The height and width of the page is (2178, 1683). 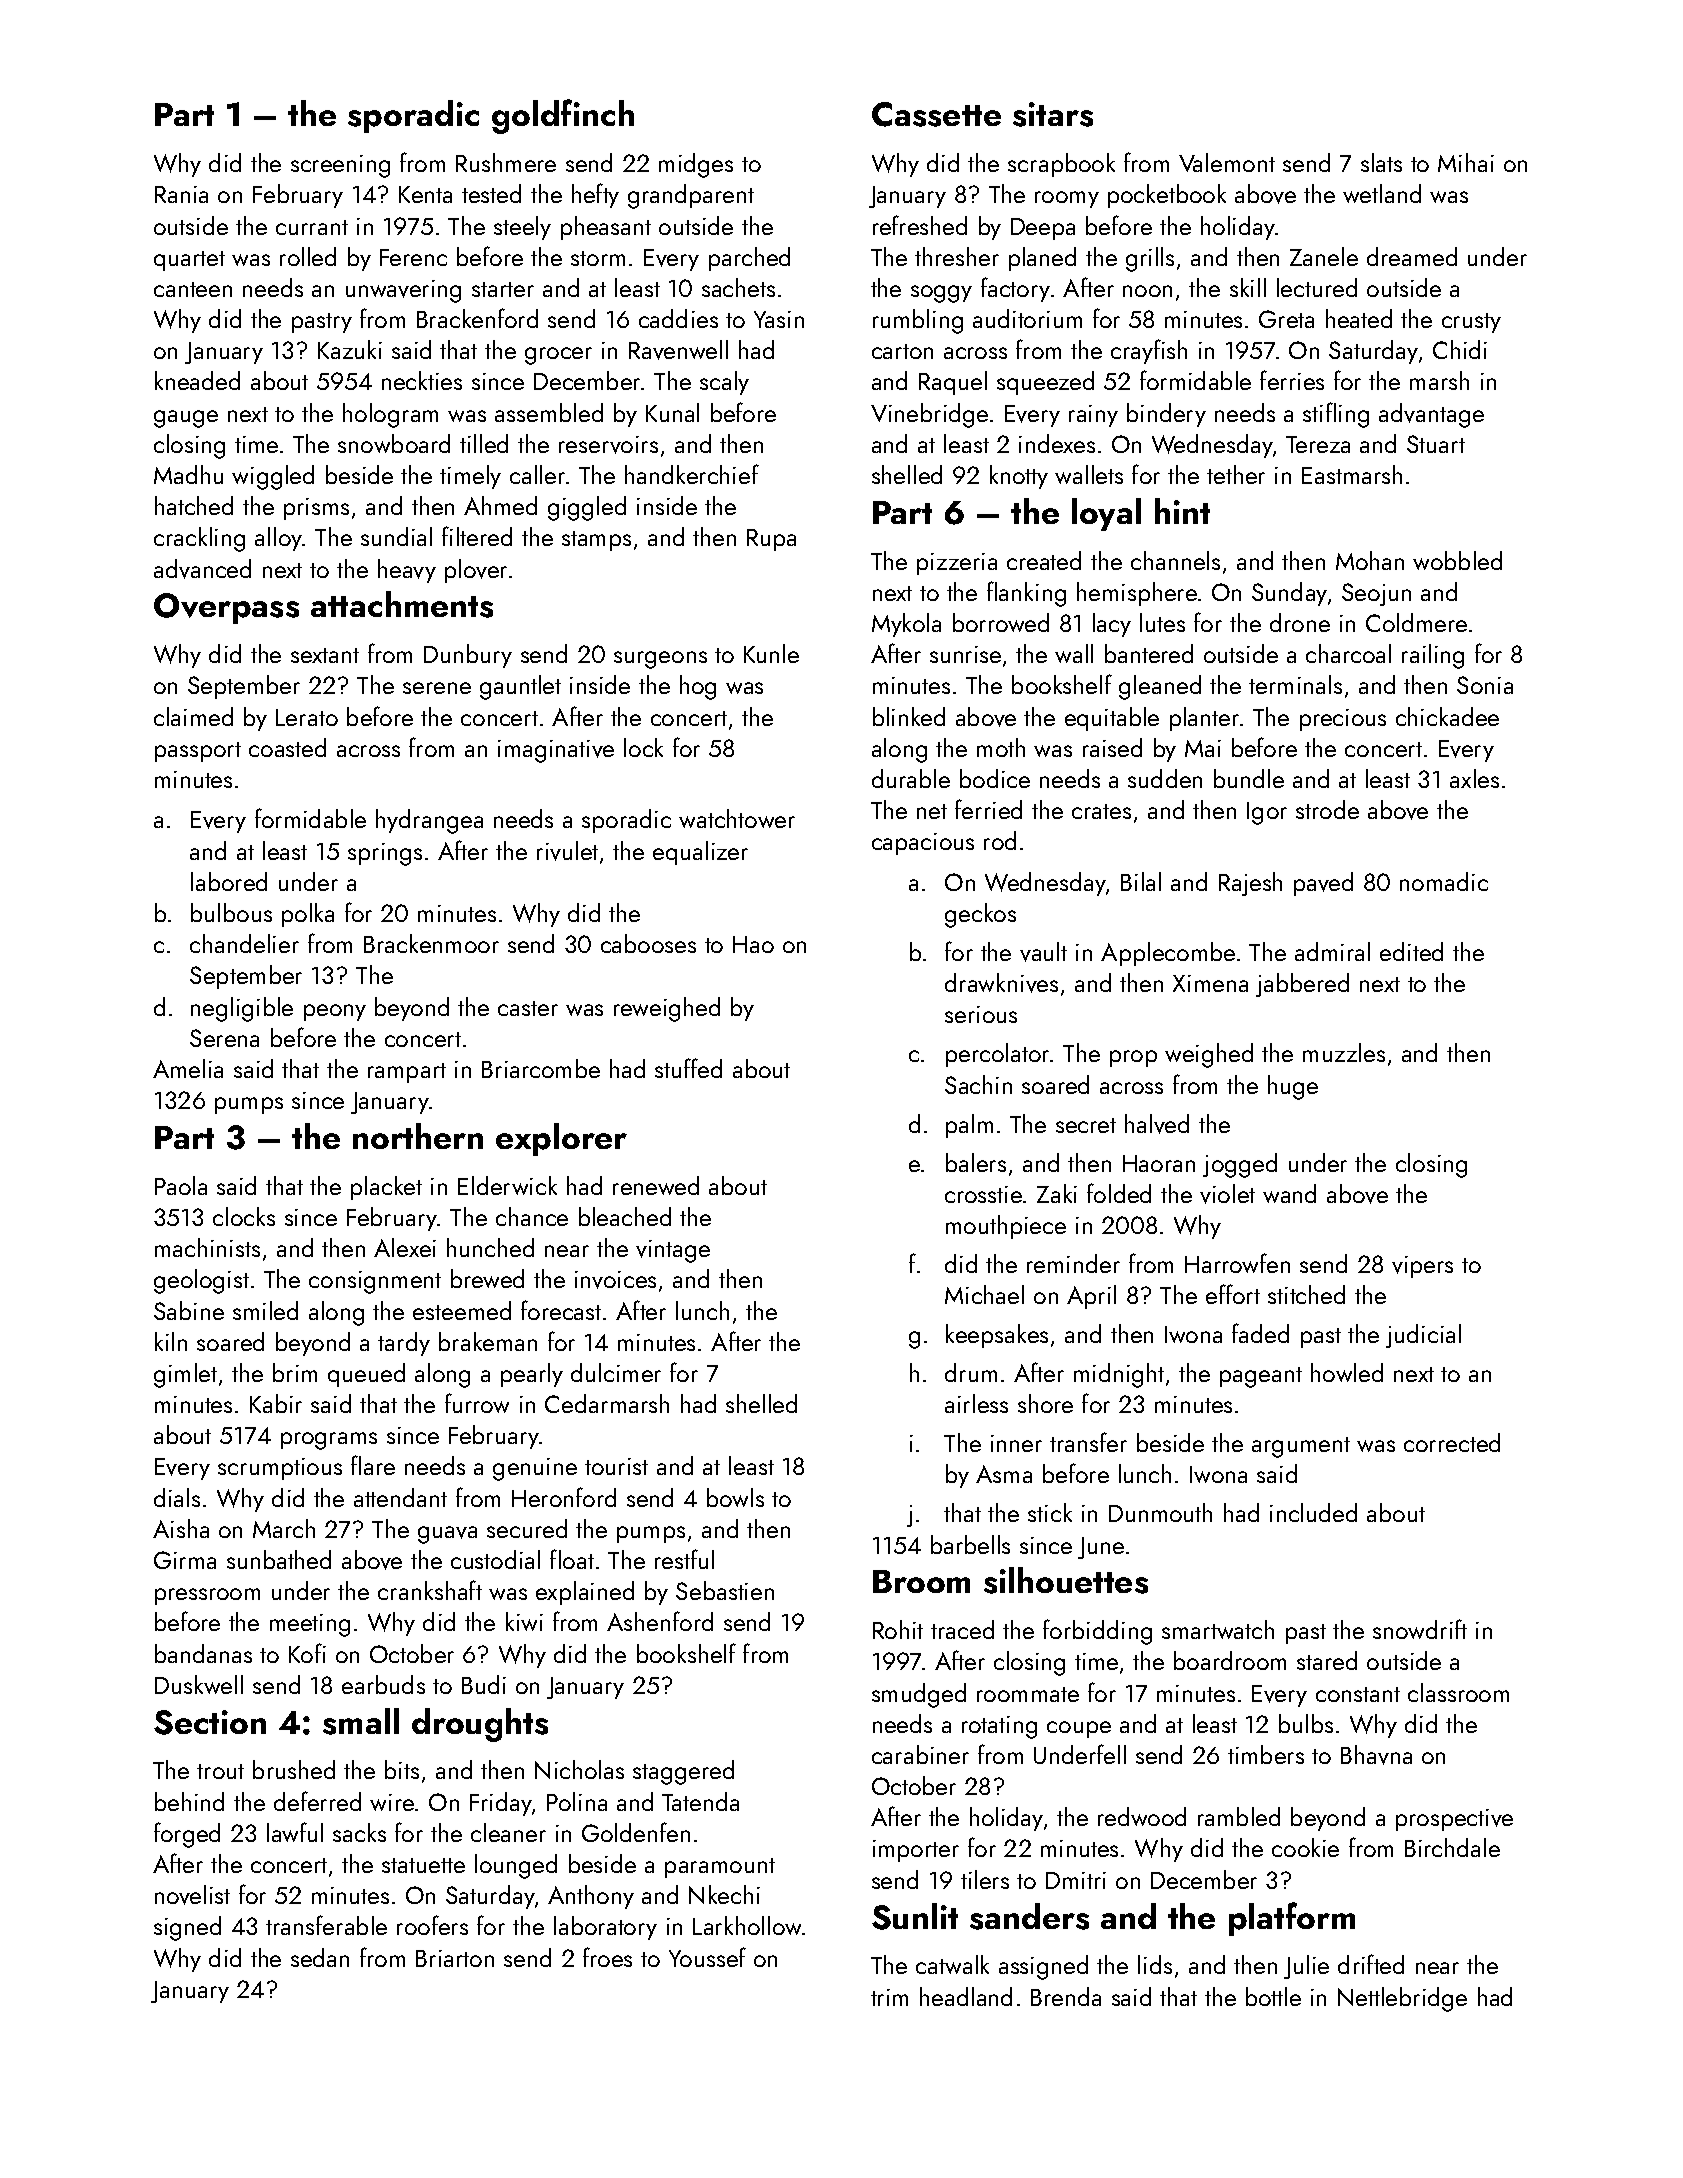 I want to click on snowboard, so click(x=394, y=443).
